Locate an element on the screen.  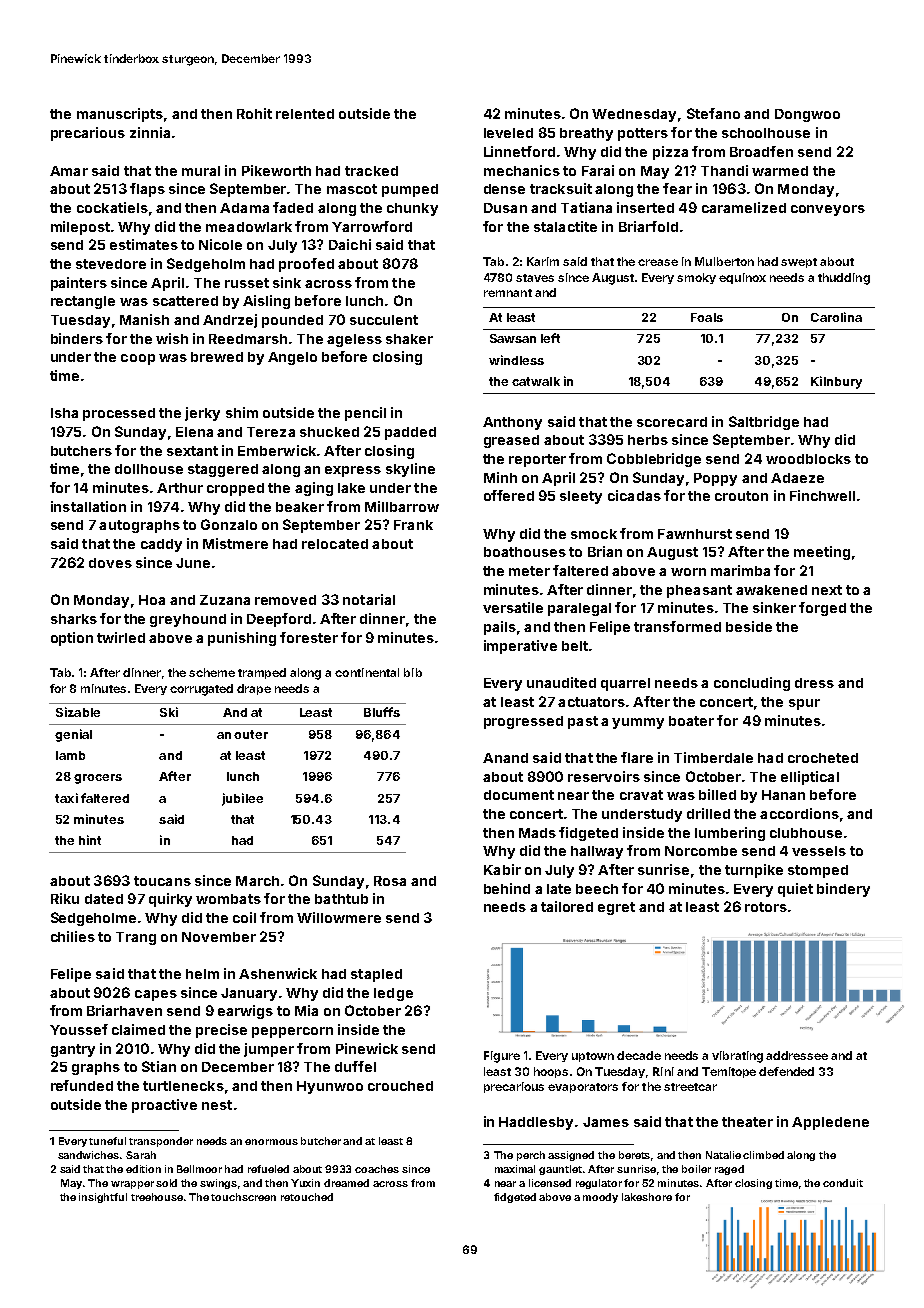
greyhound is located at coordinates (188, 620).
